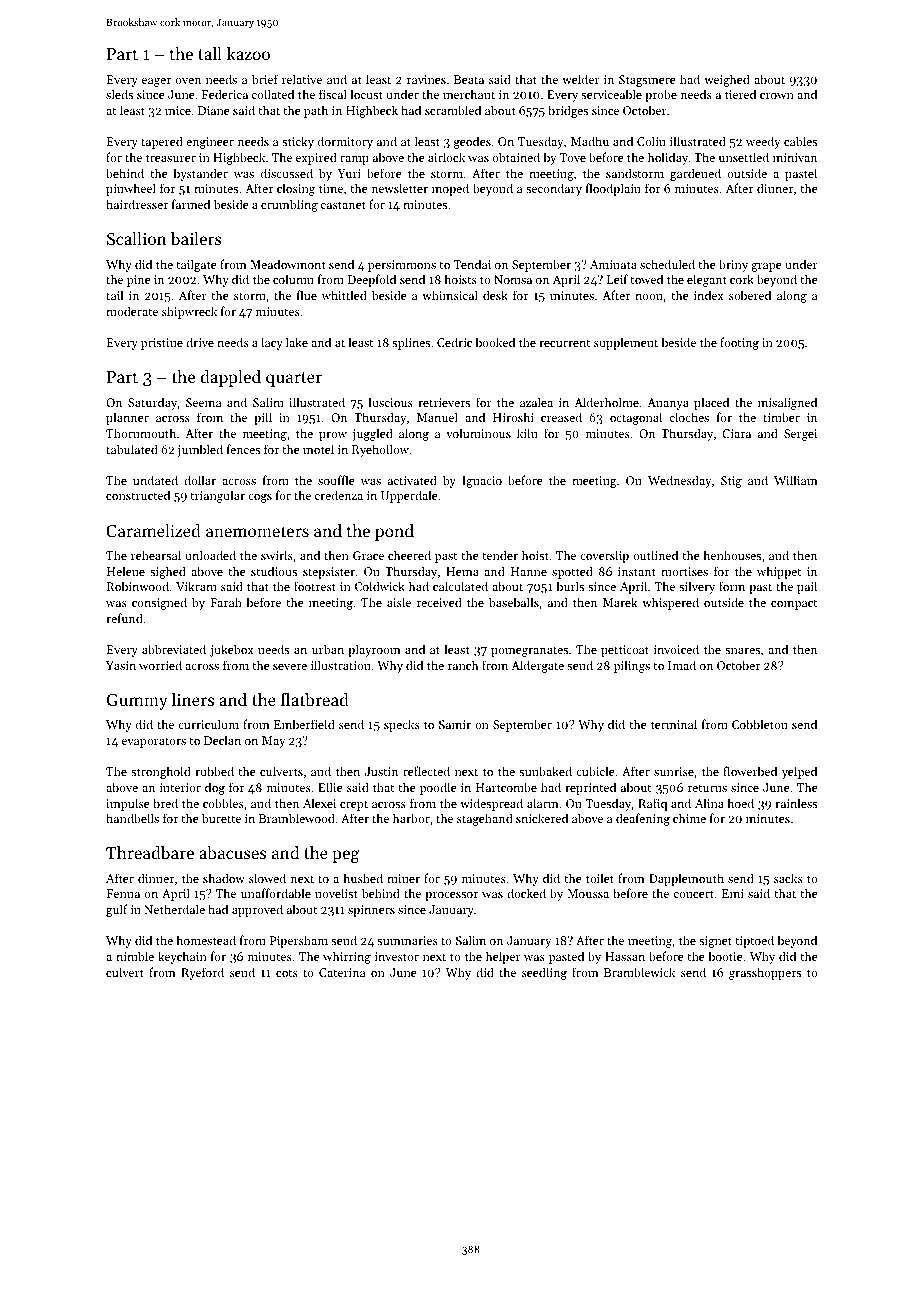 Image resolution: width=924 pixels, height=1308 pixels. I want to click on weighed, so click(727, 80).
